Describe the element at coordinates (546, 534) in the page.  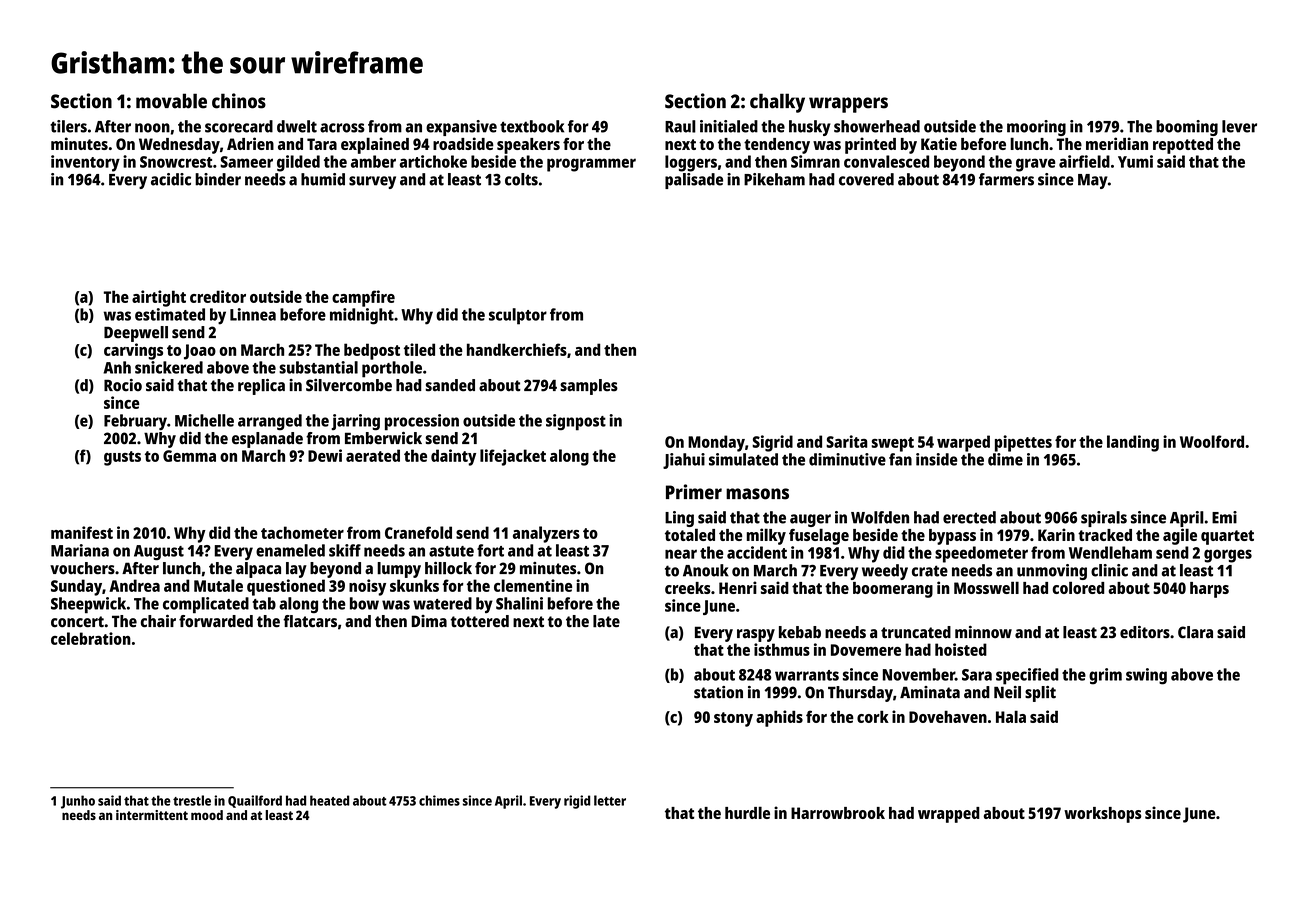
I see `analyzers` at that location.
